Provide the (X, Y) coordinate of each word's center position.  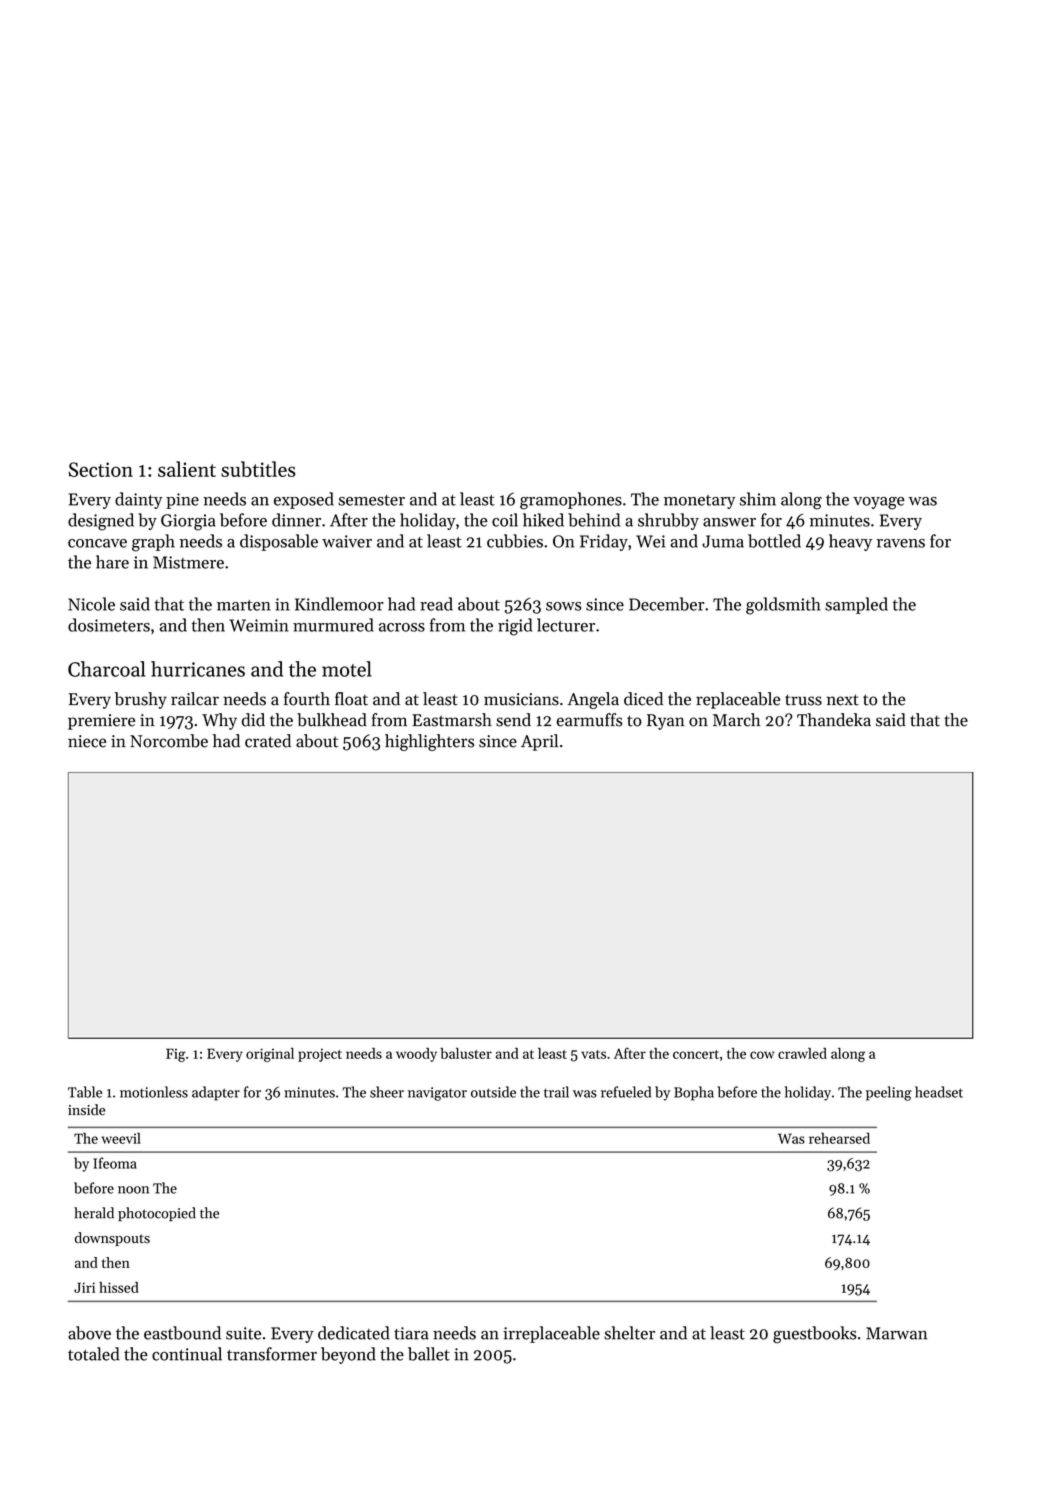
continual (187, 1354)
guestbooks (814, 1335)
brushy (140, 700)
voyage (879, 503)
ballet (429, 1354)
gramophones (571, 501)
